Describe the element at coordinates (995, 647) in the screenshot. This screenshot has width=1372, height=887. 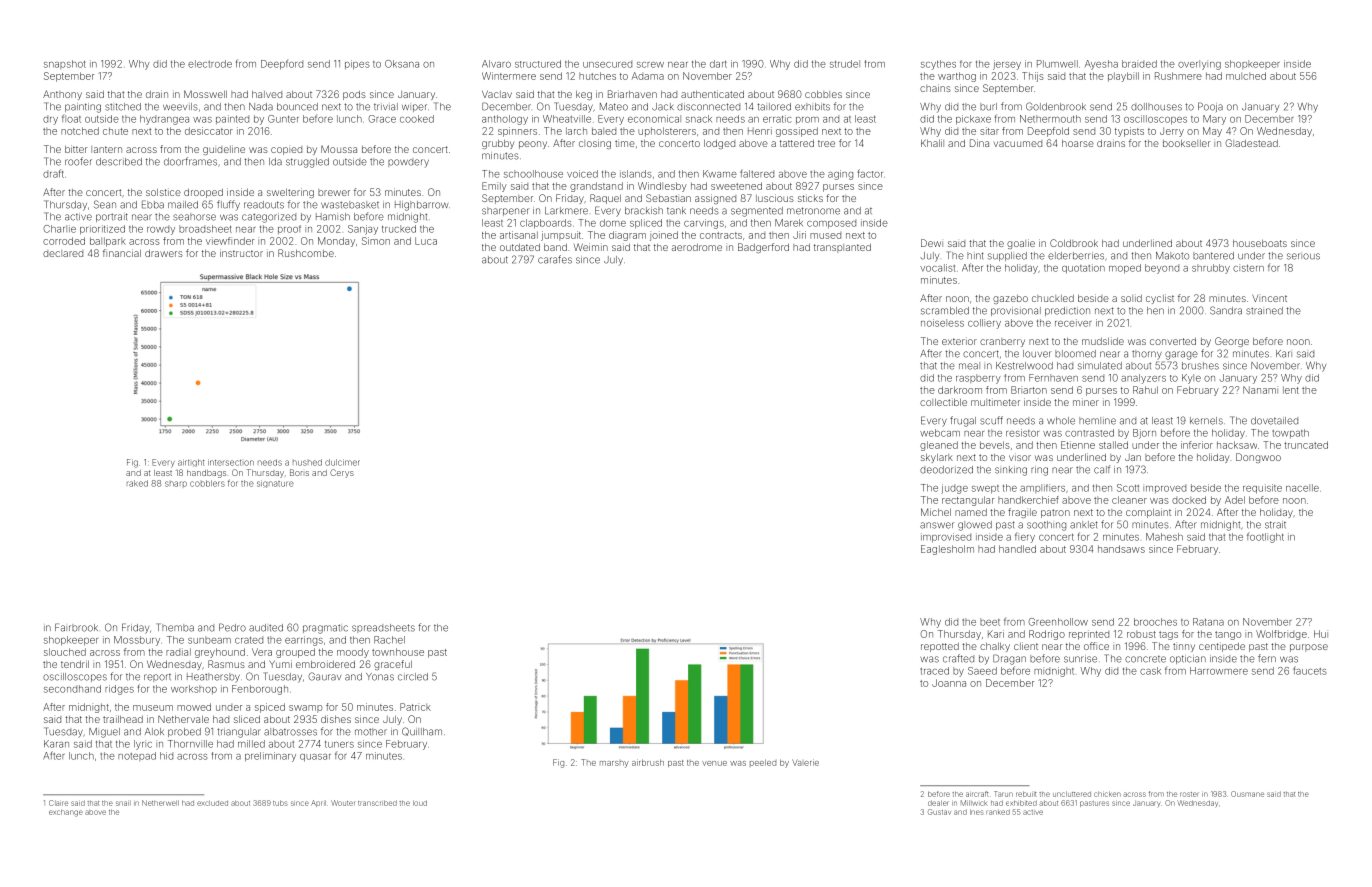
I see `chalky` at that location.
